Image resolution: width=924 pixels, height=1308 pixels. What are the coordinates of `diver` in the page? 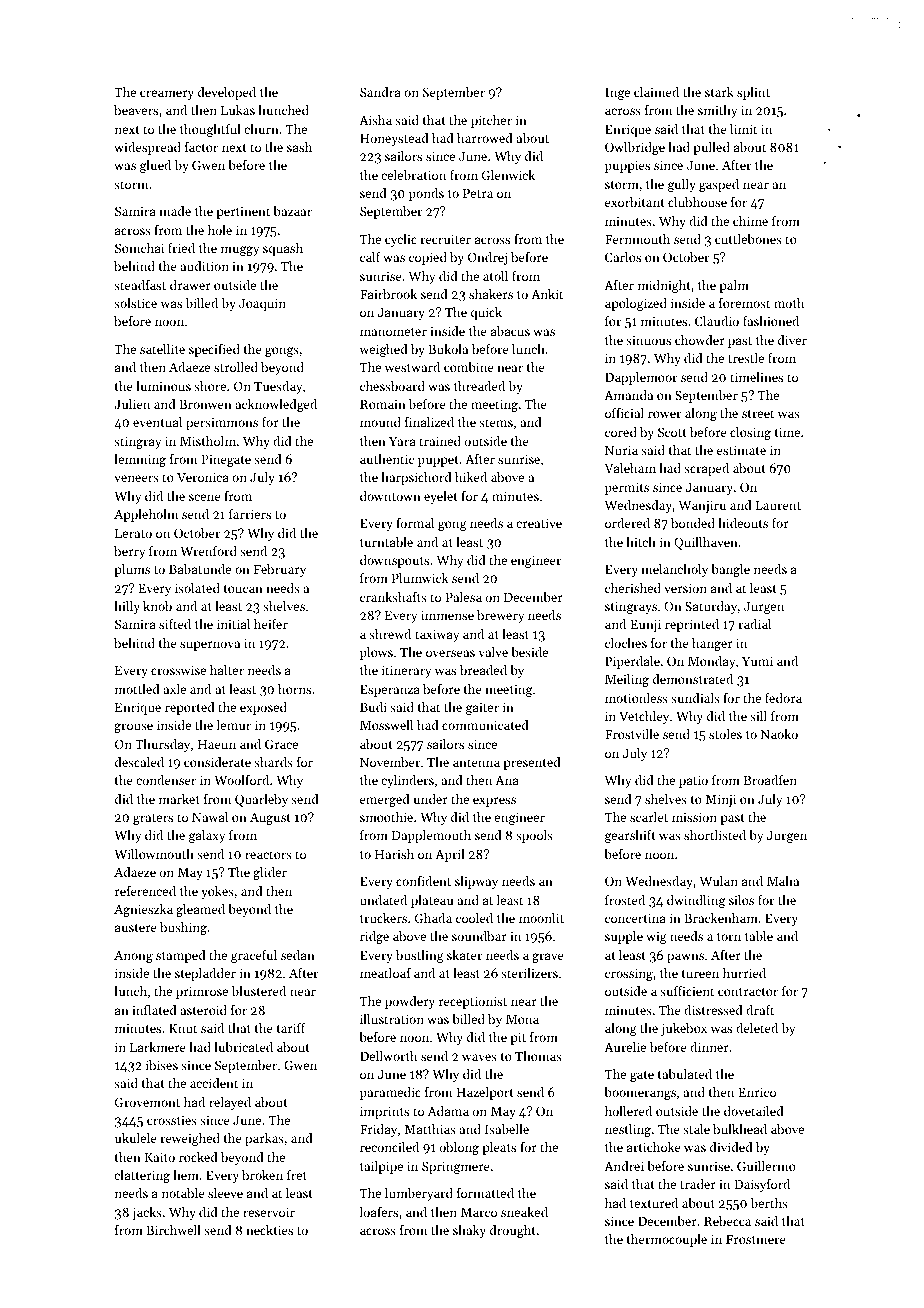 It's located at (792, 340).
